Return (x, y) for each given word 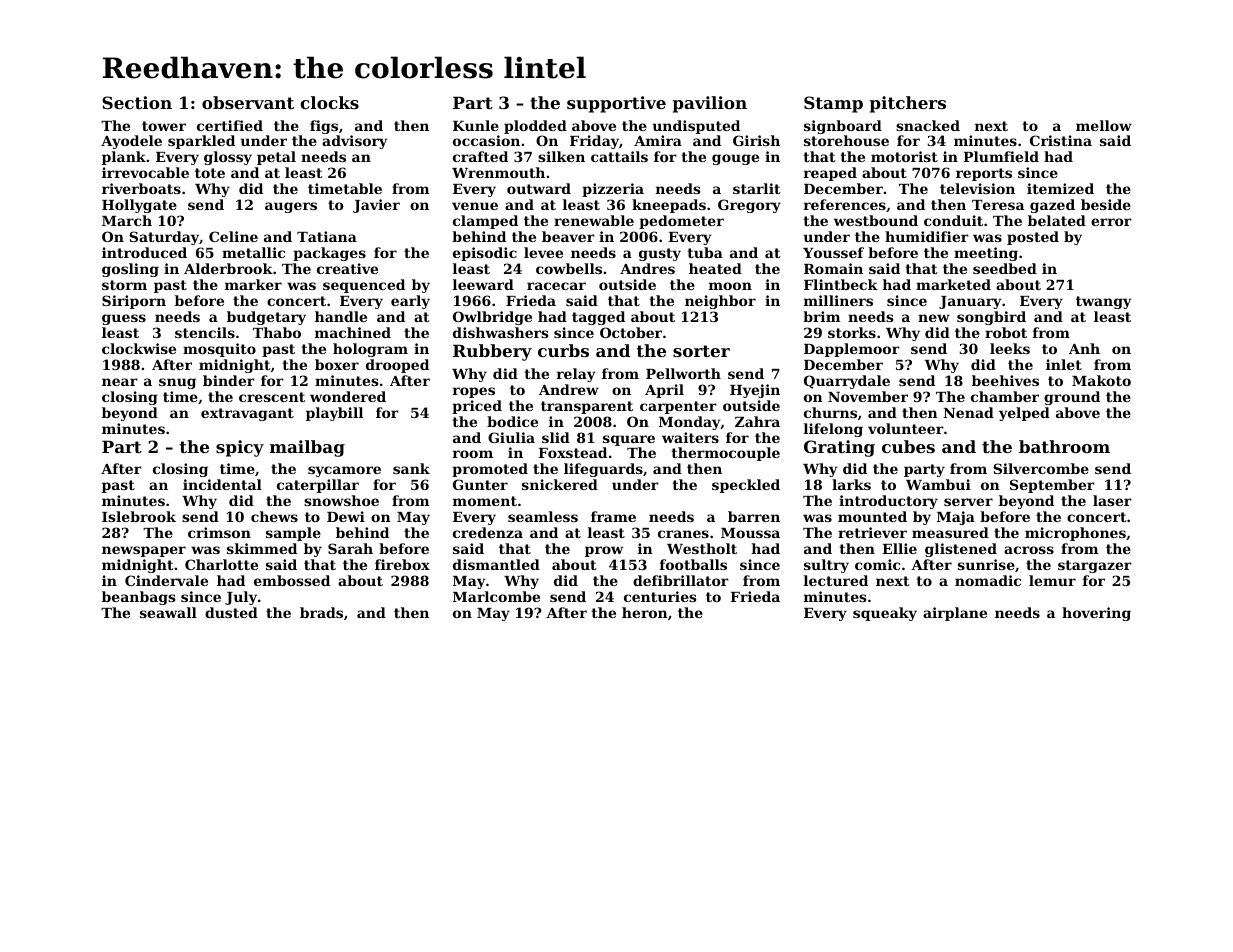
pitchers (907, 104)
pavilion (709, 104)
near (120, 382)
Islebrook (139, 516)
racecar (556, 286)
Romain (833, 268)
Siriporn (134, 302)
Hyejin (755, 391)
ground (1072, 398)
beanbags (139, 598)
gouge (735, 159)
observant (248, 102)
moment (485, 501)
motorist (904, 156)
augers (291, 207)
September (1052, 486)
